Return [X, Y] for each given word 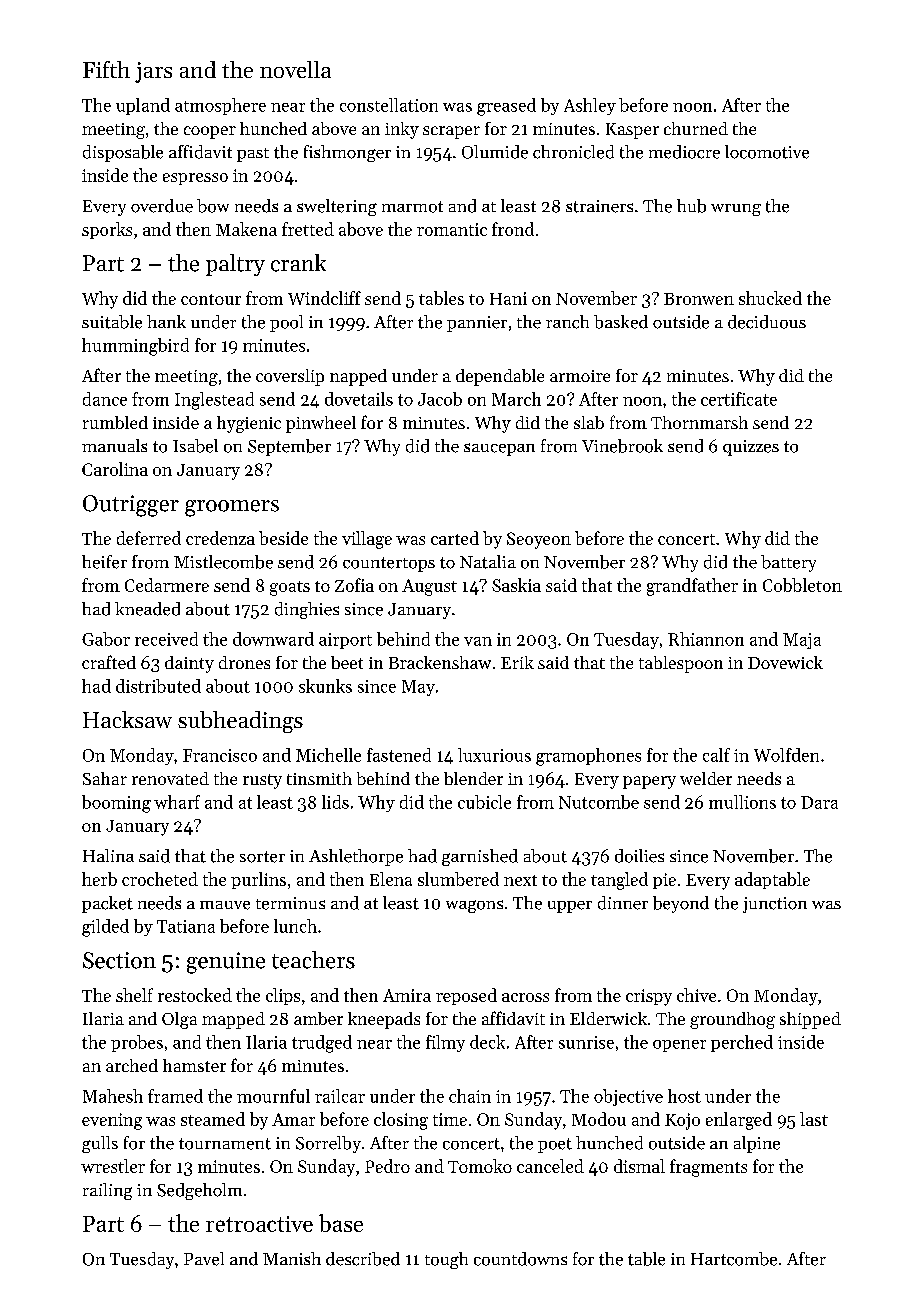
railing [107, 1191]
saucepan [499, 449]
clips [283, 996]
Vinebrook [622, 446]
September [289, 447]
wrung [736, 210]
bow [213, 206]
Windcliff [324, 298]
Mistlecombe [223, 562]
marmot [412, 207]
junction [775, 905]
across [525, 997]
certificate [739, 399]
